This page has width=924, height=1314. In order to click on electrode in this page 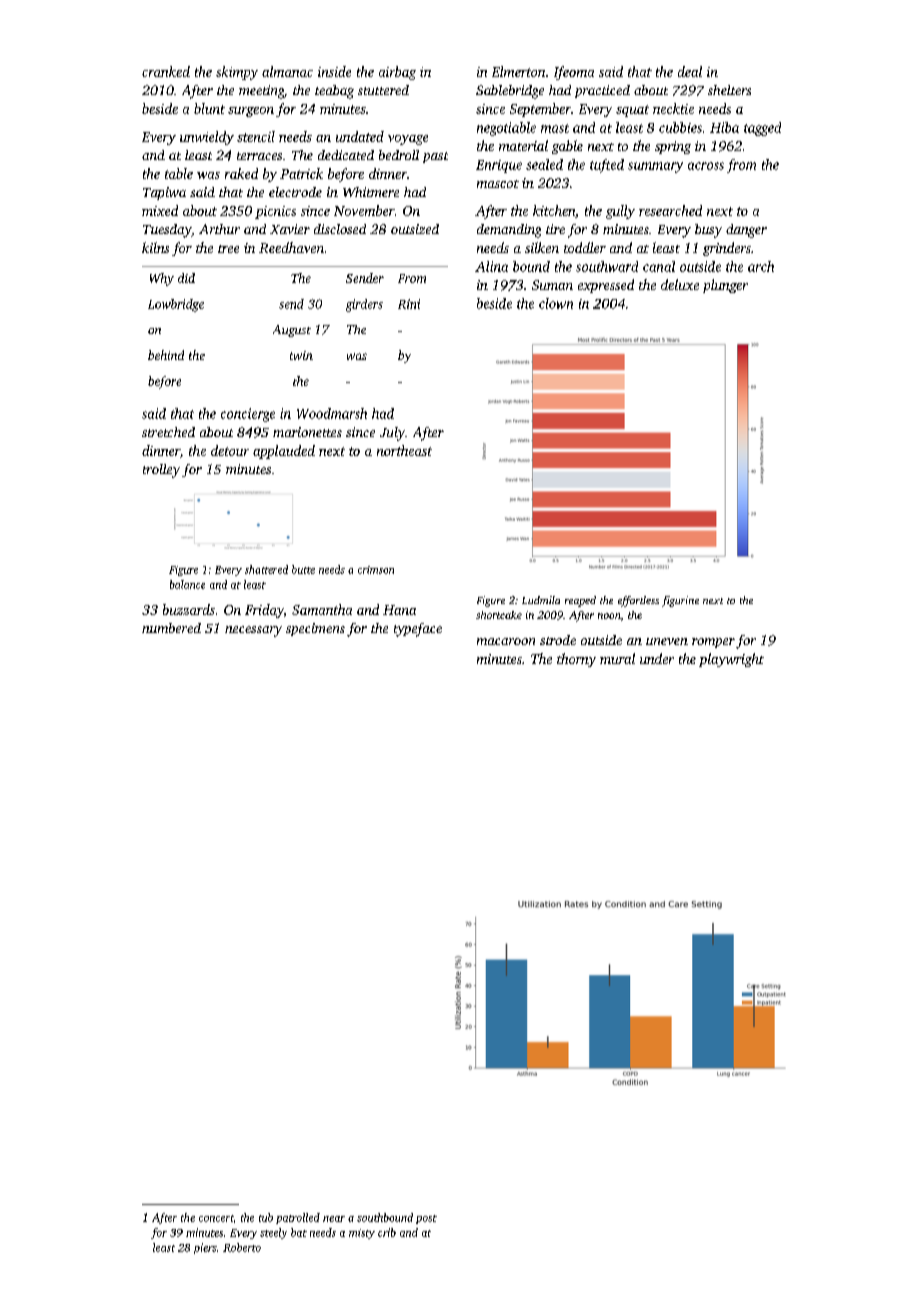, I will do `click(295, 192)`.
